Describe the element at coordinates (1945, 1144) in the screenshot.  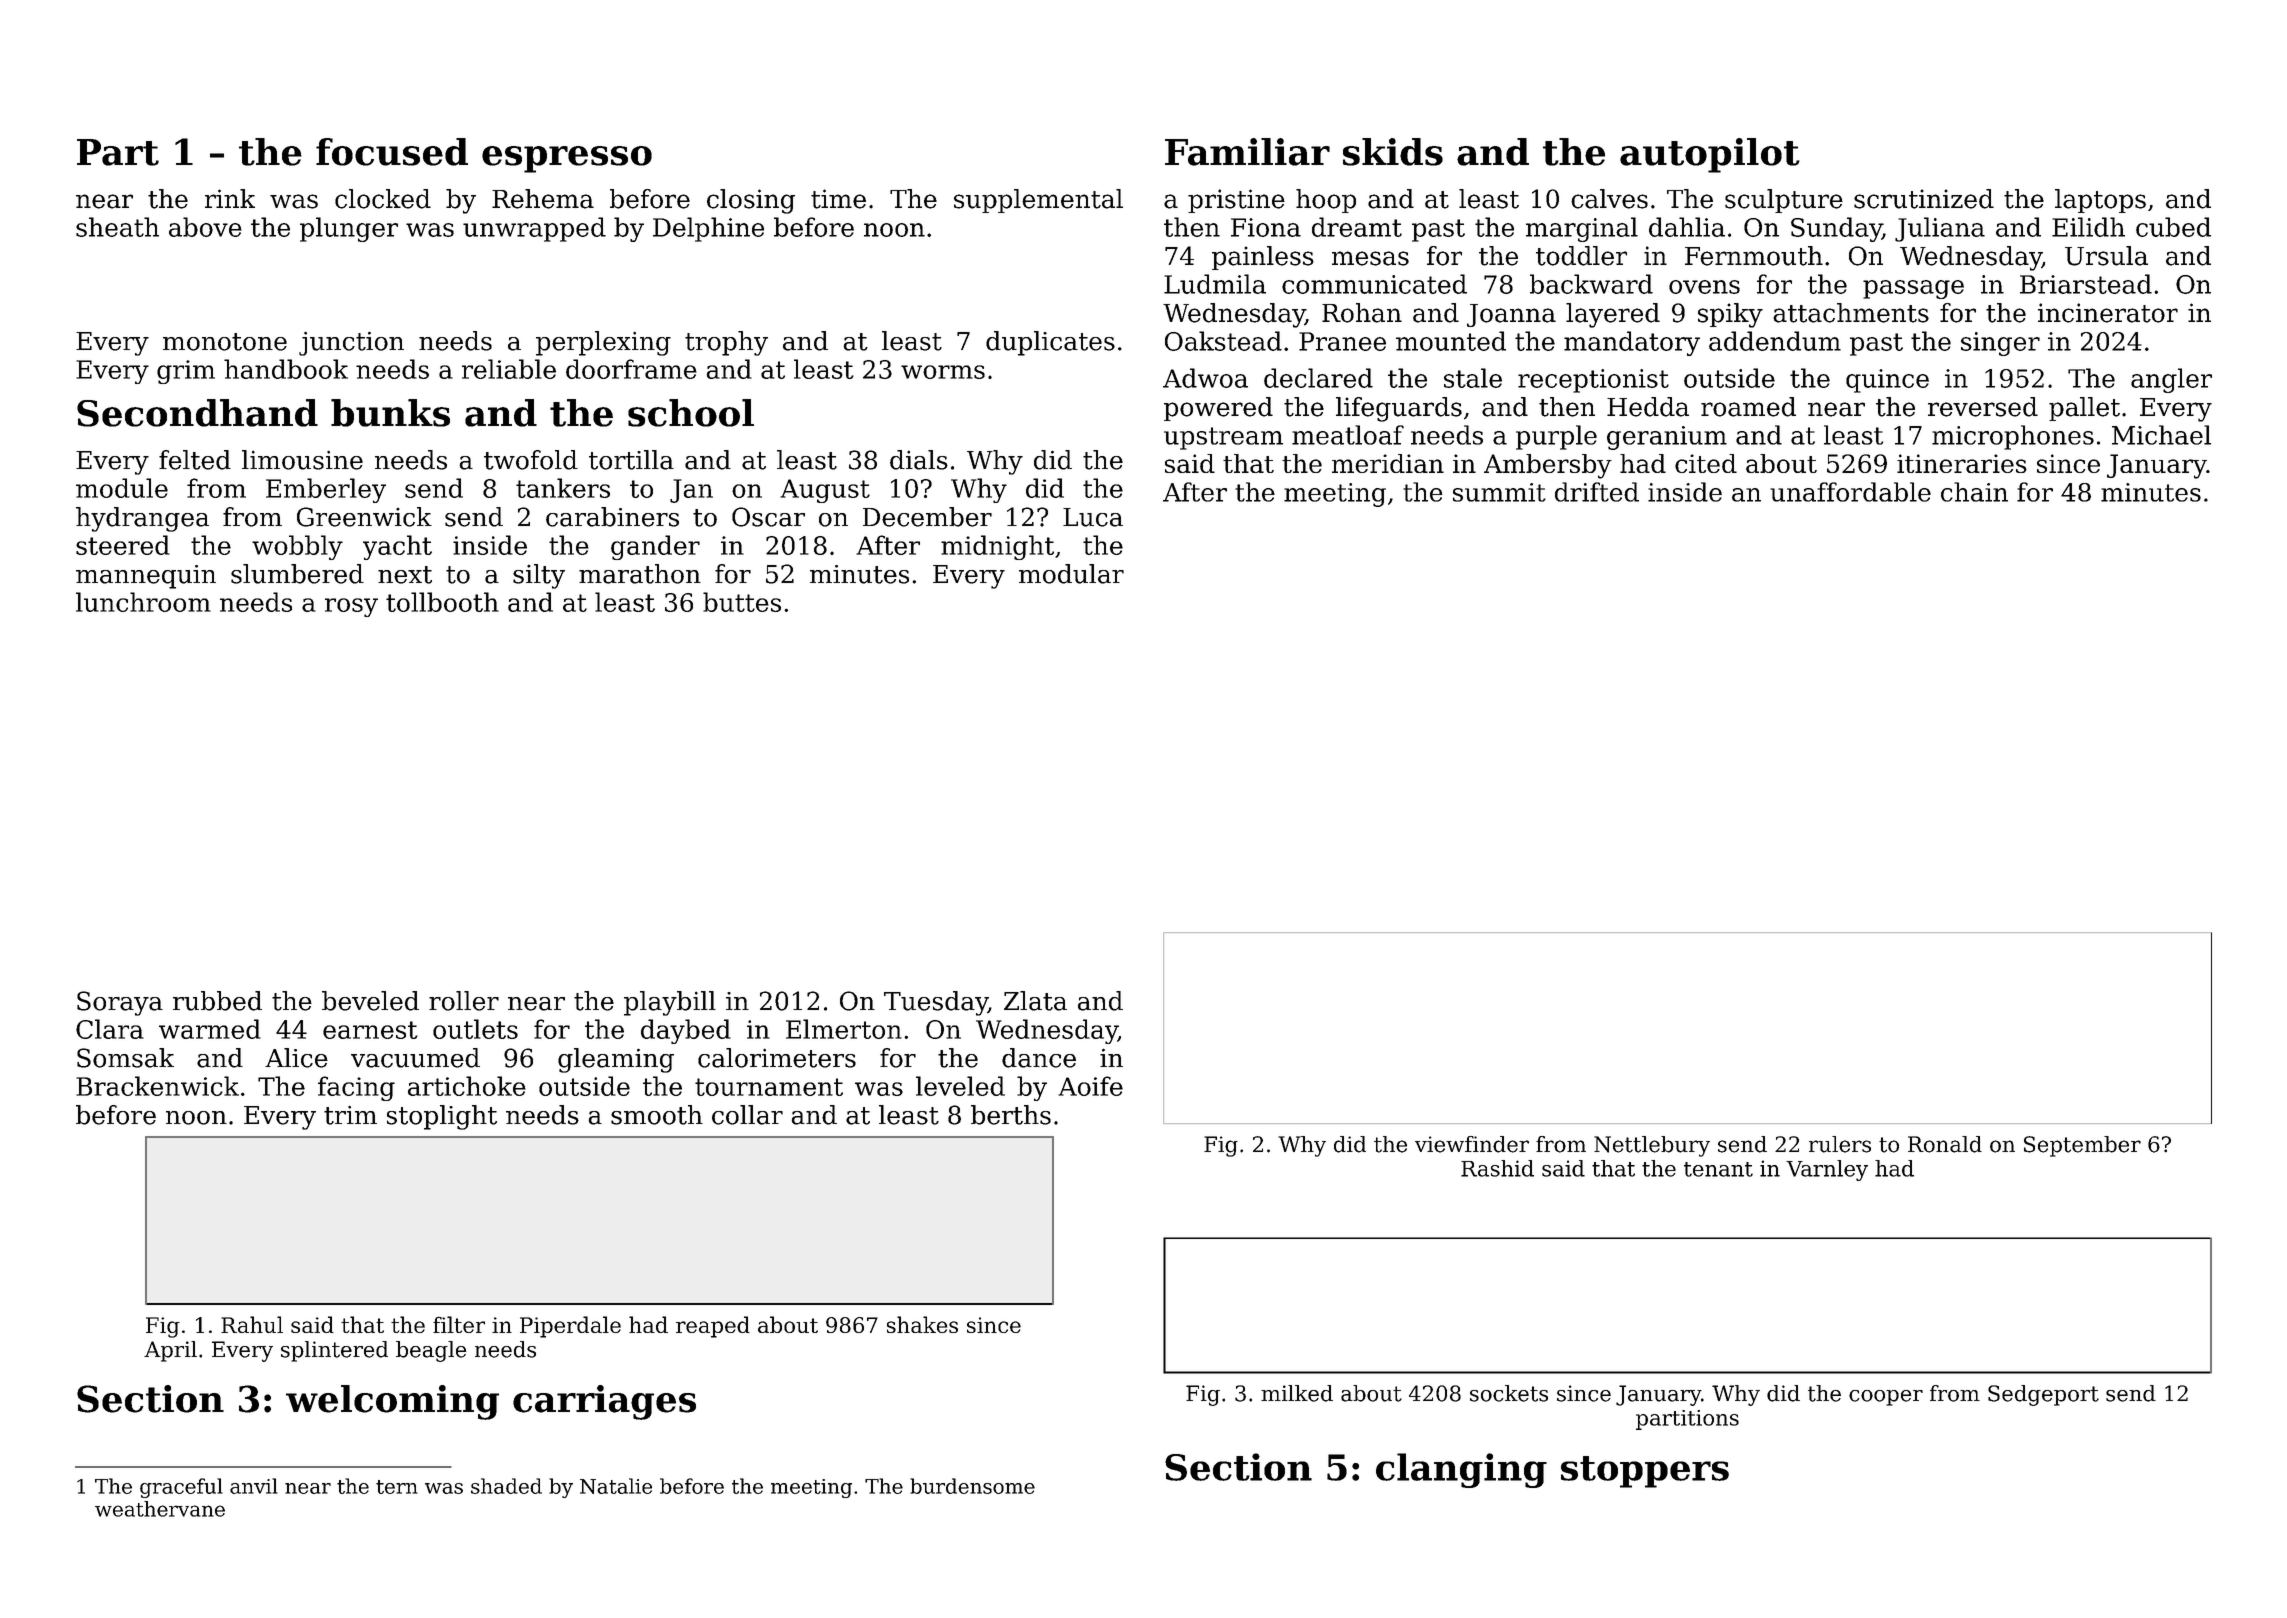
I see `Ronald` at that location.
